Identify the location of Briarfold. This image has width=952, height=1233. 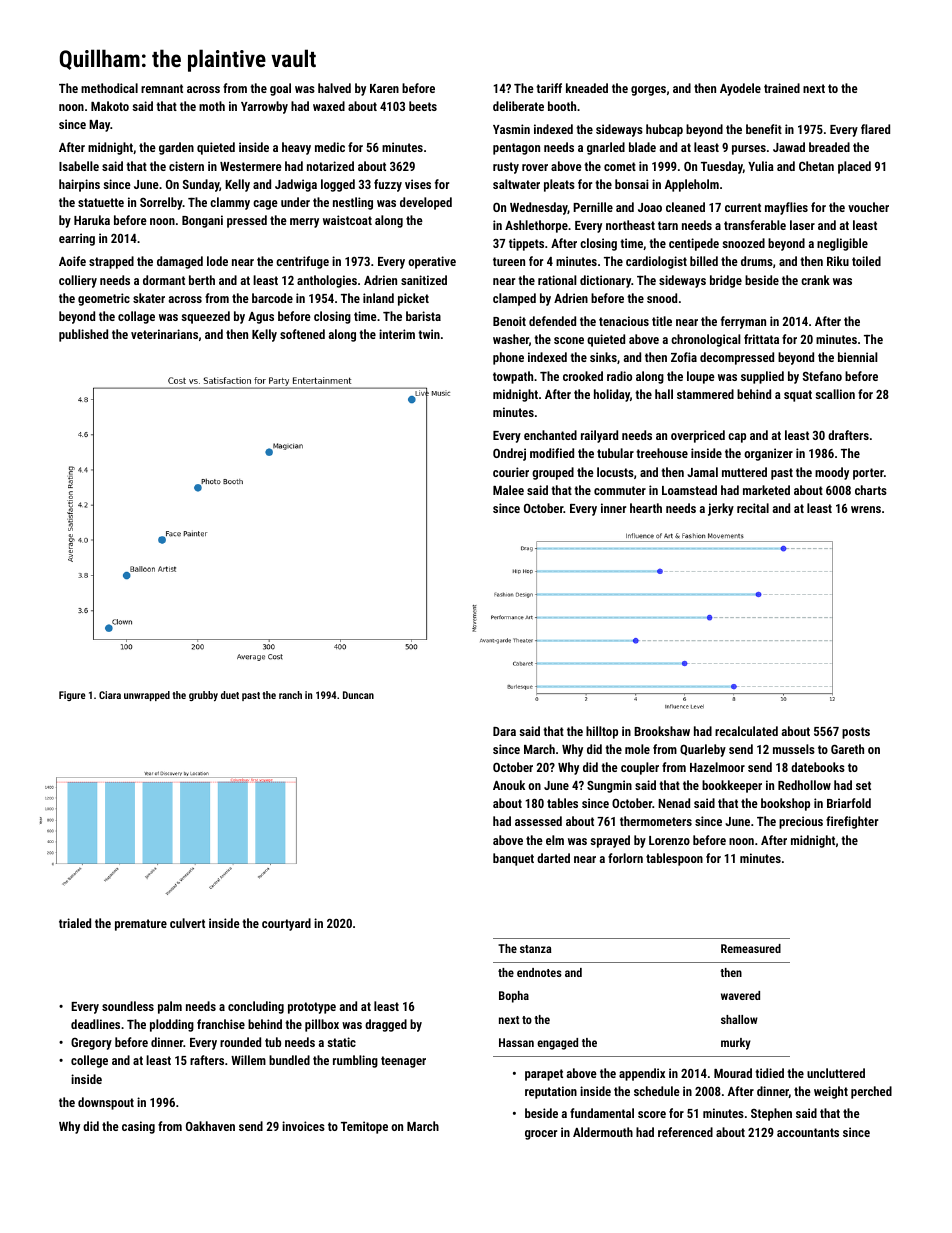
(849, 803).
